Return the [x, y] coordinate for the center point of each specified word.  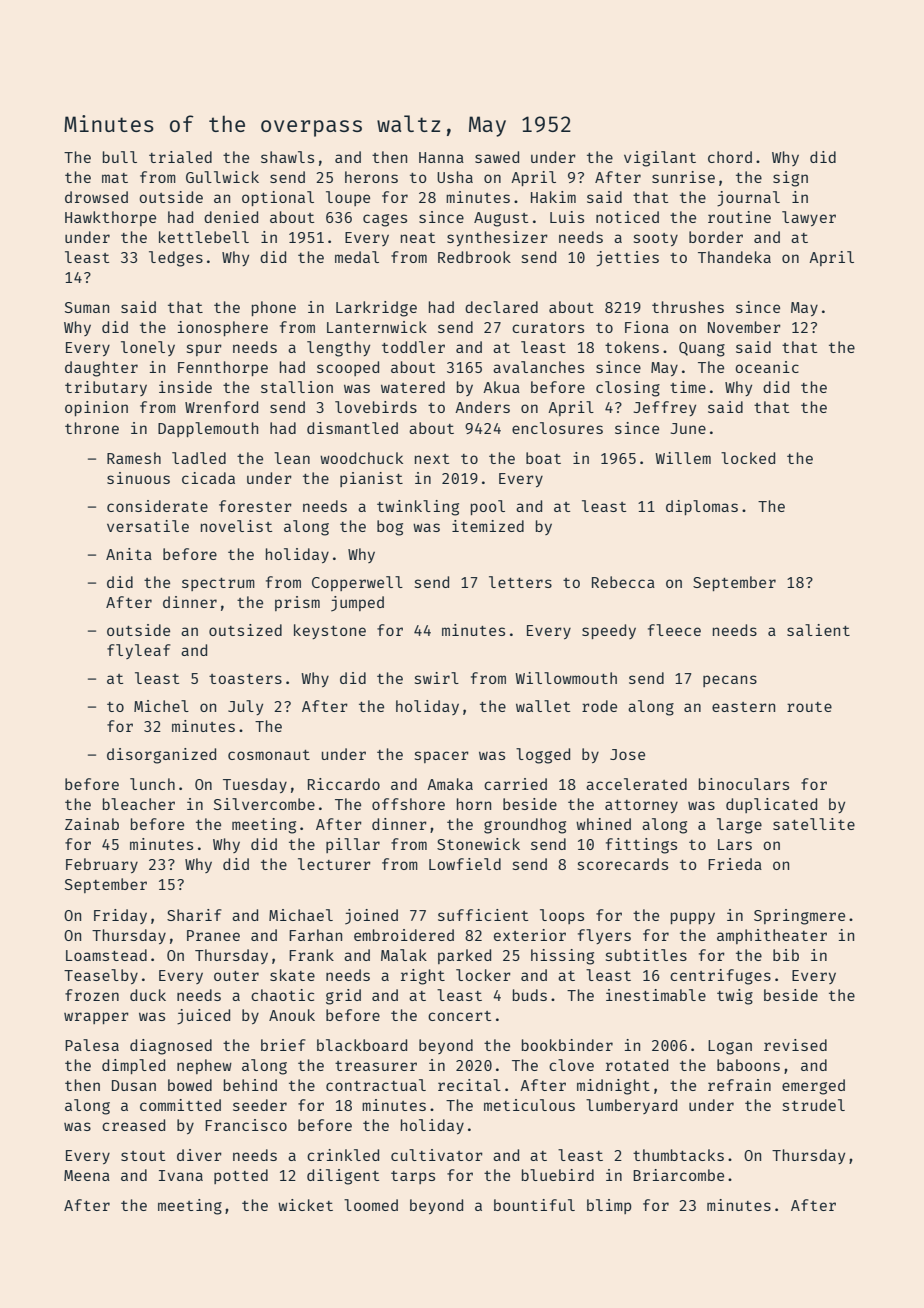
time [688, 387]
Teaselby [101, 976]
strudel [814, 1105]
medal [357, 257]
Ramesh [134, 458]
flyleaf [139, 651]
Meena [87, 1175]
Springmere [799, 917]
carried [515, 784]
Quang [702, 349]
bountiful [534, 1205]
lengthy [338, 349]
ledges [176, 259]
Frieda [735, 864]
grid [343, 997]
